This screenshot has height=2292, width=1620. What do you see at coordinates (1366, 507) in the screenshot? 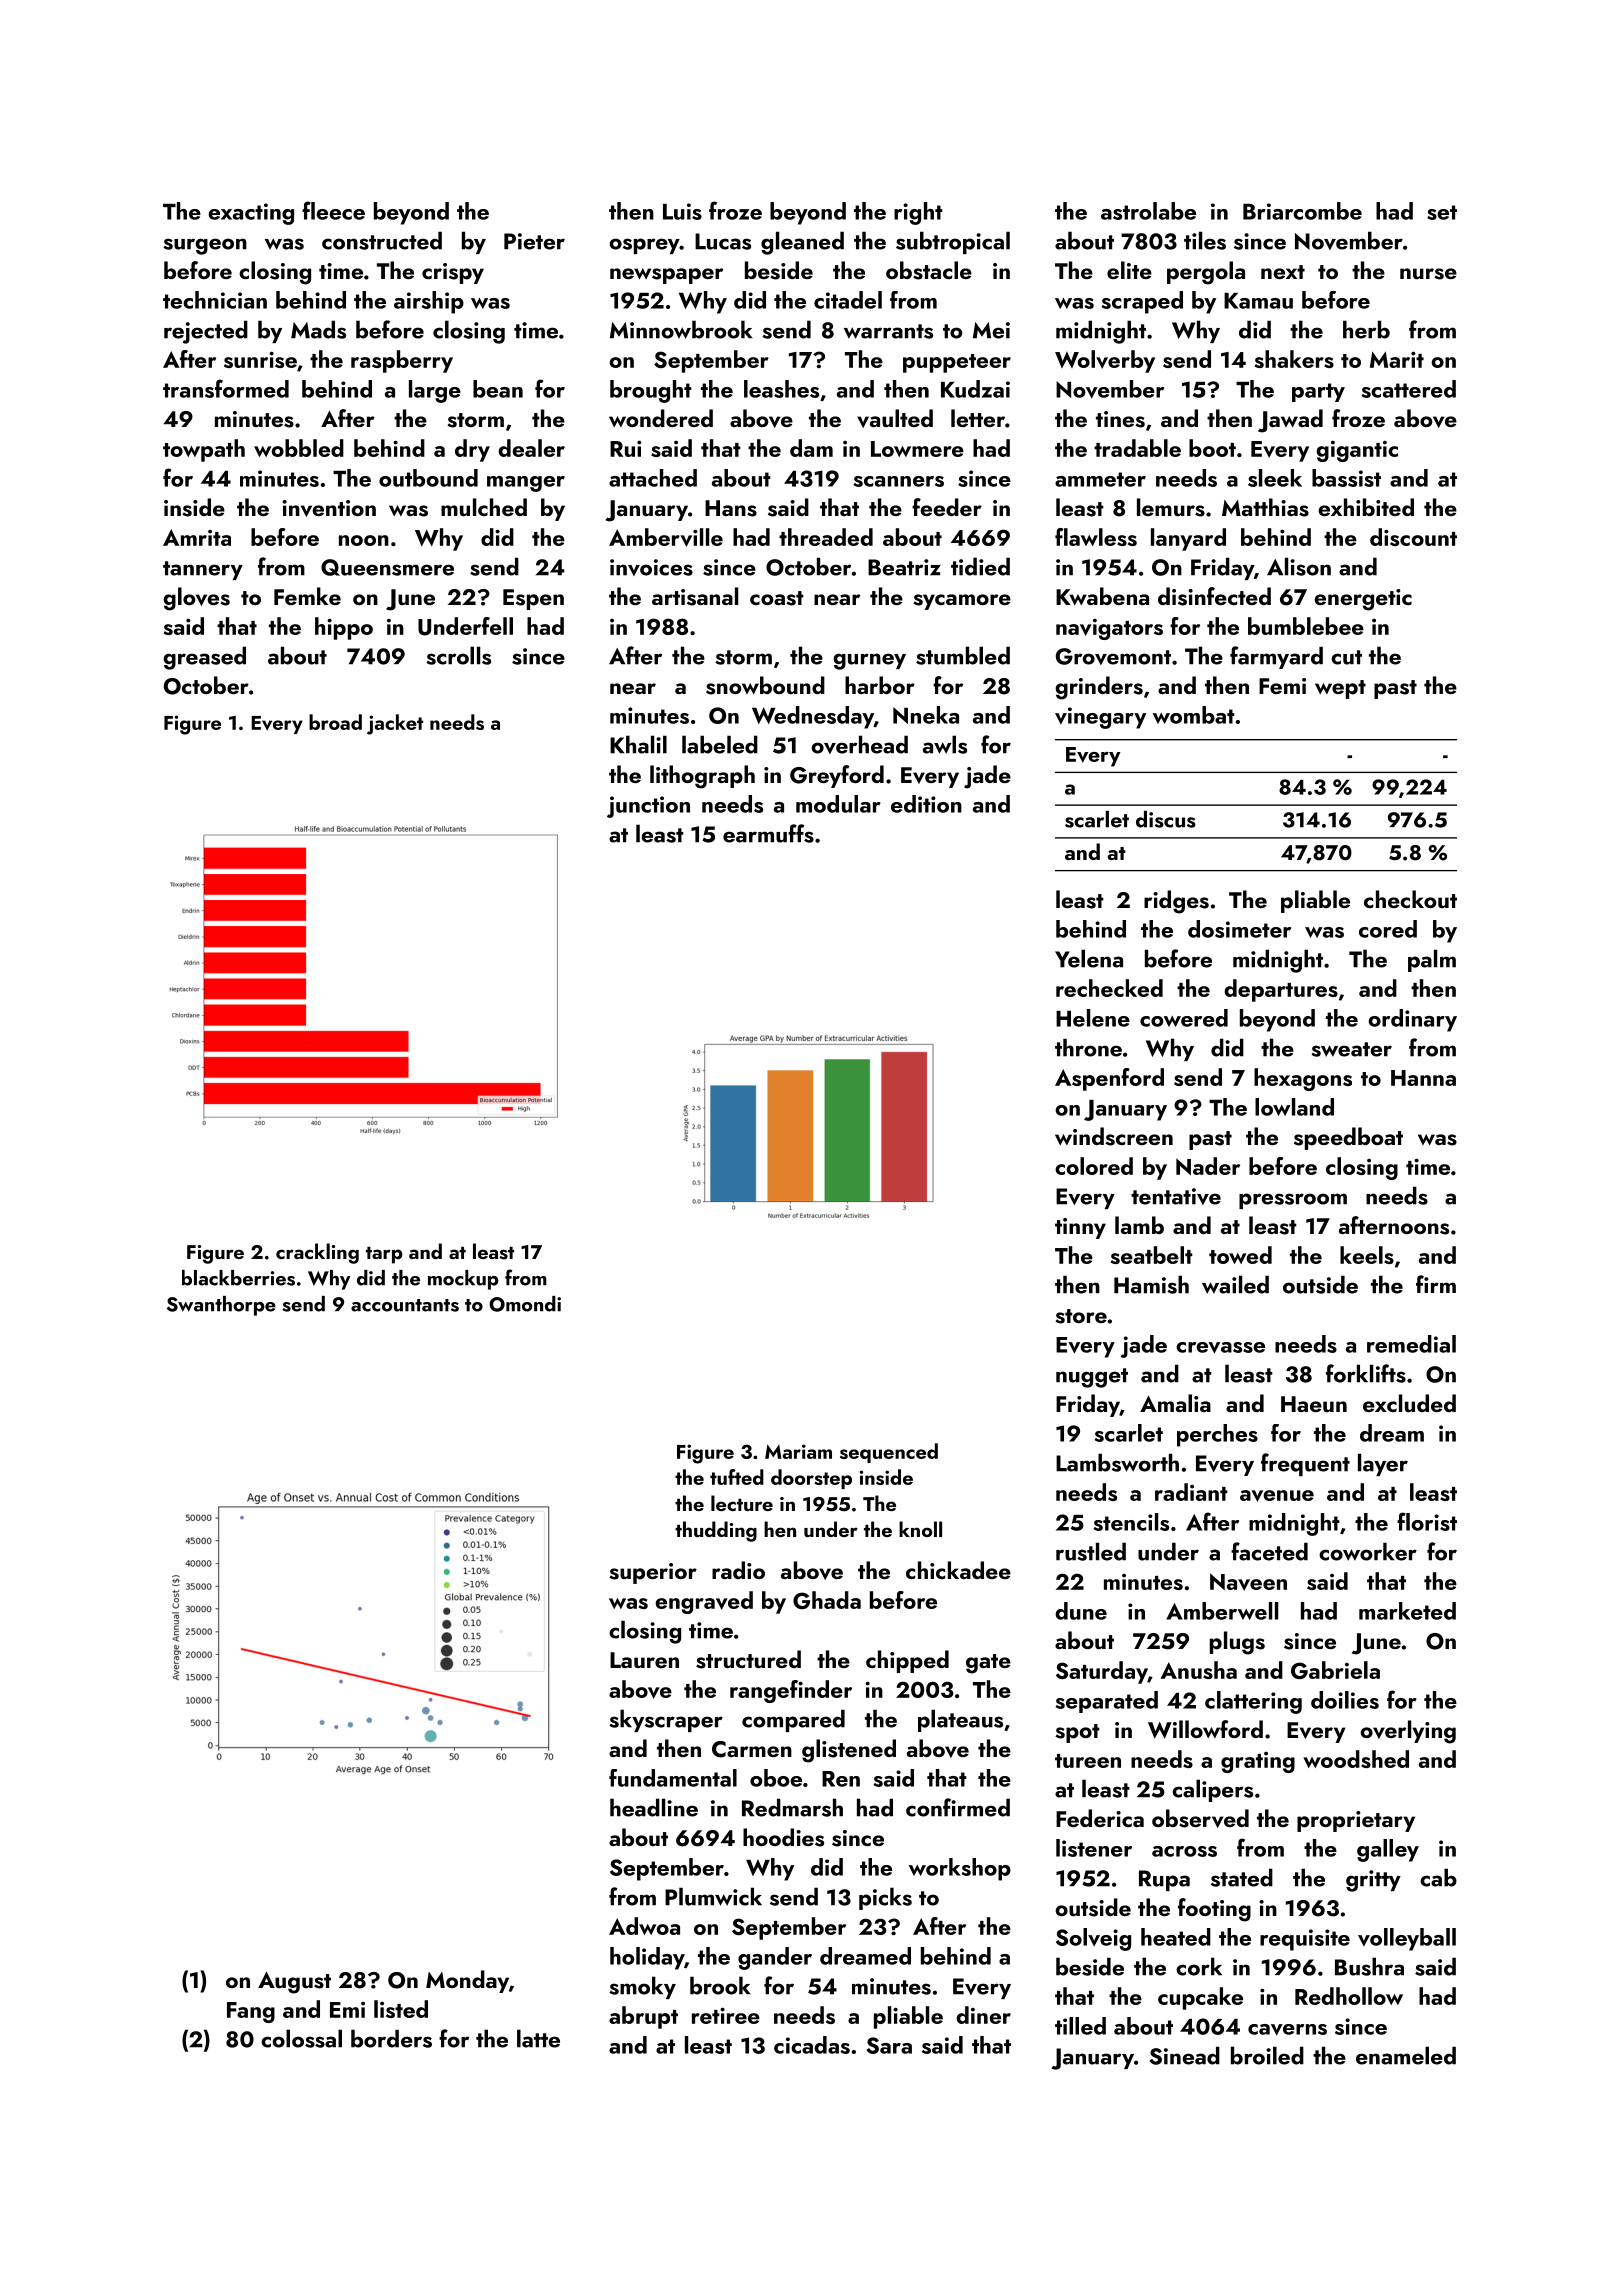
I see `exhibited` at bounding box center [1366, 507].
